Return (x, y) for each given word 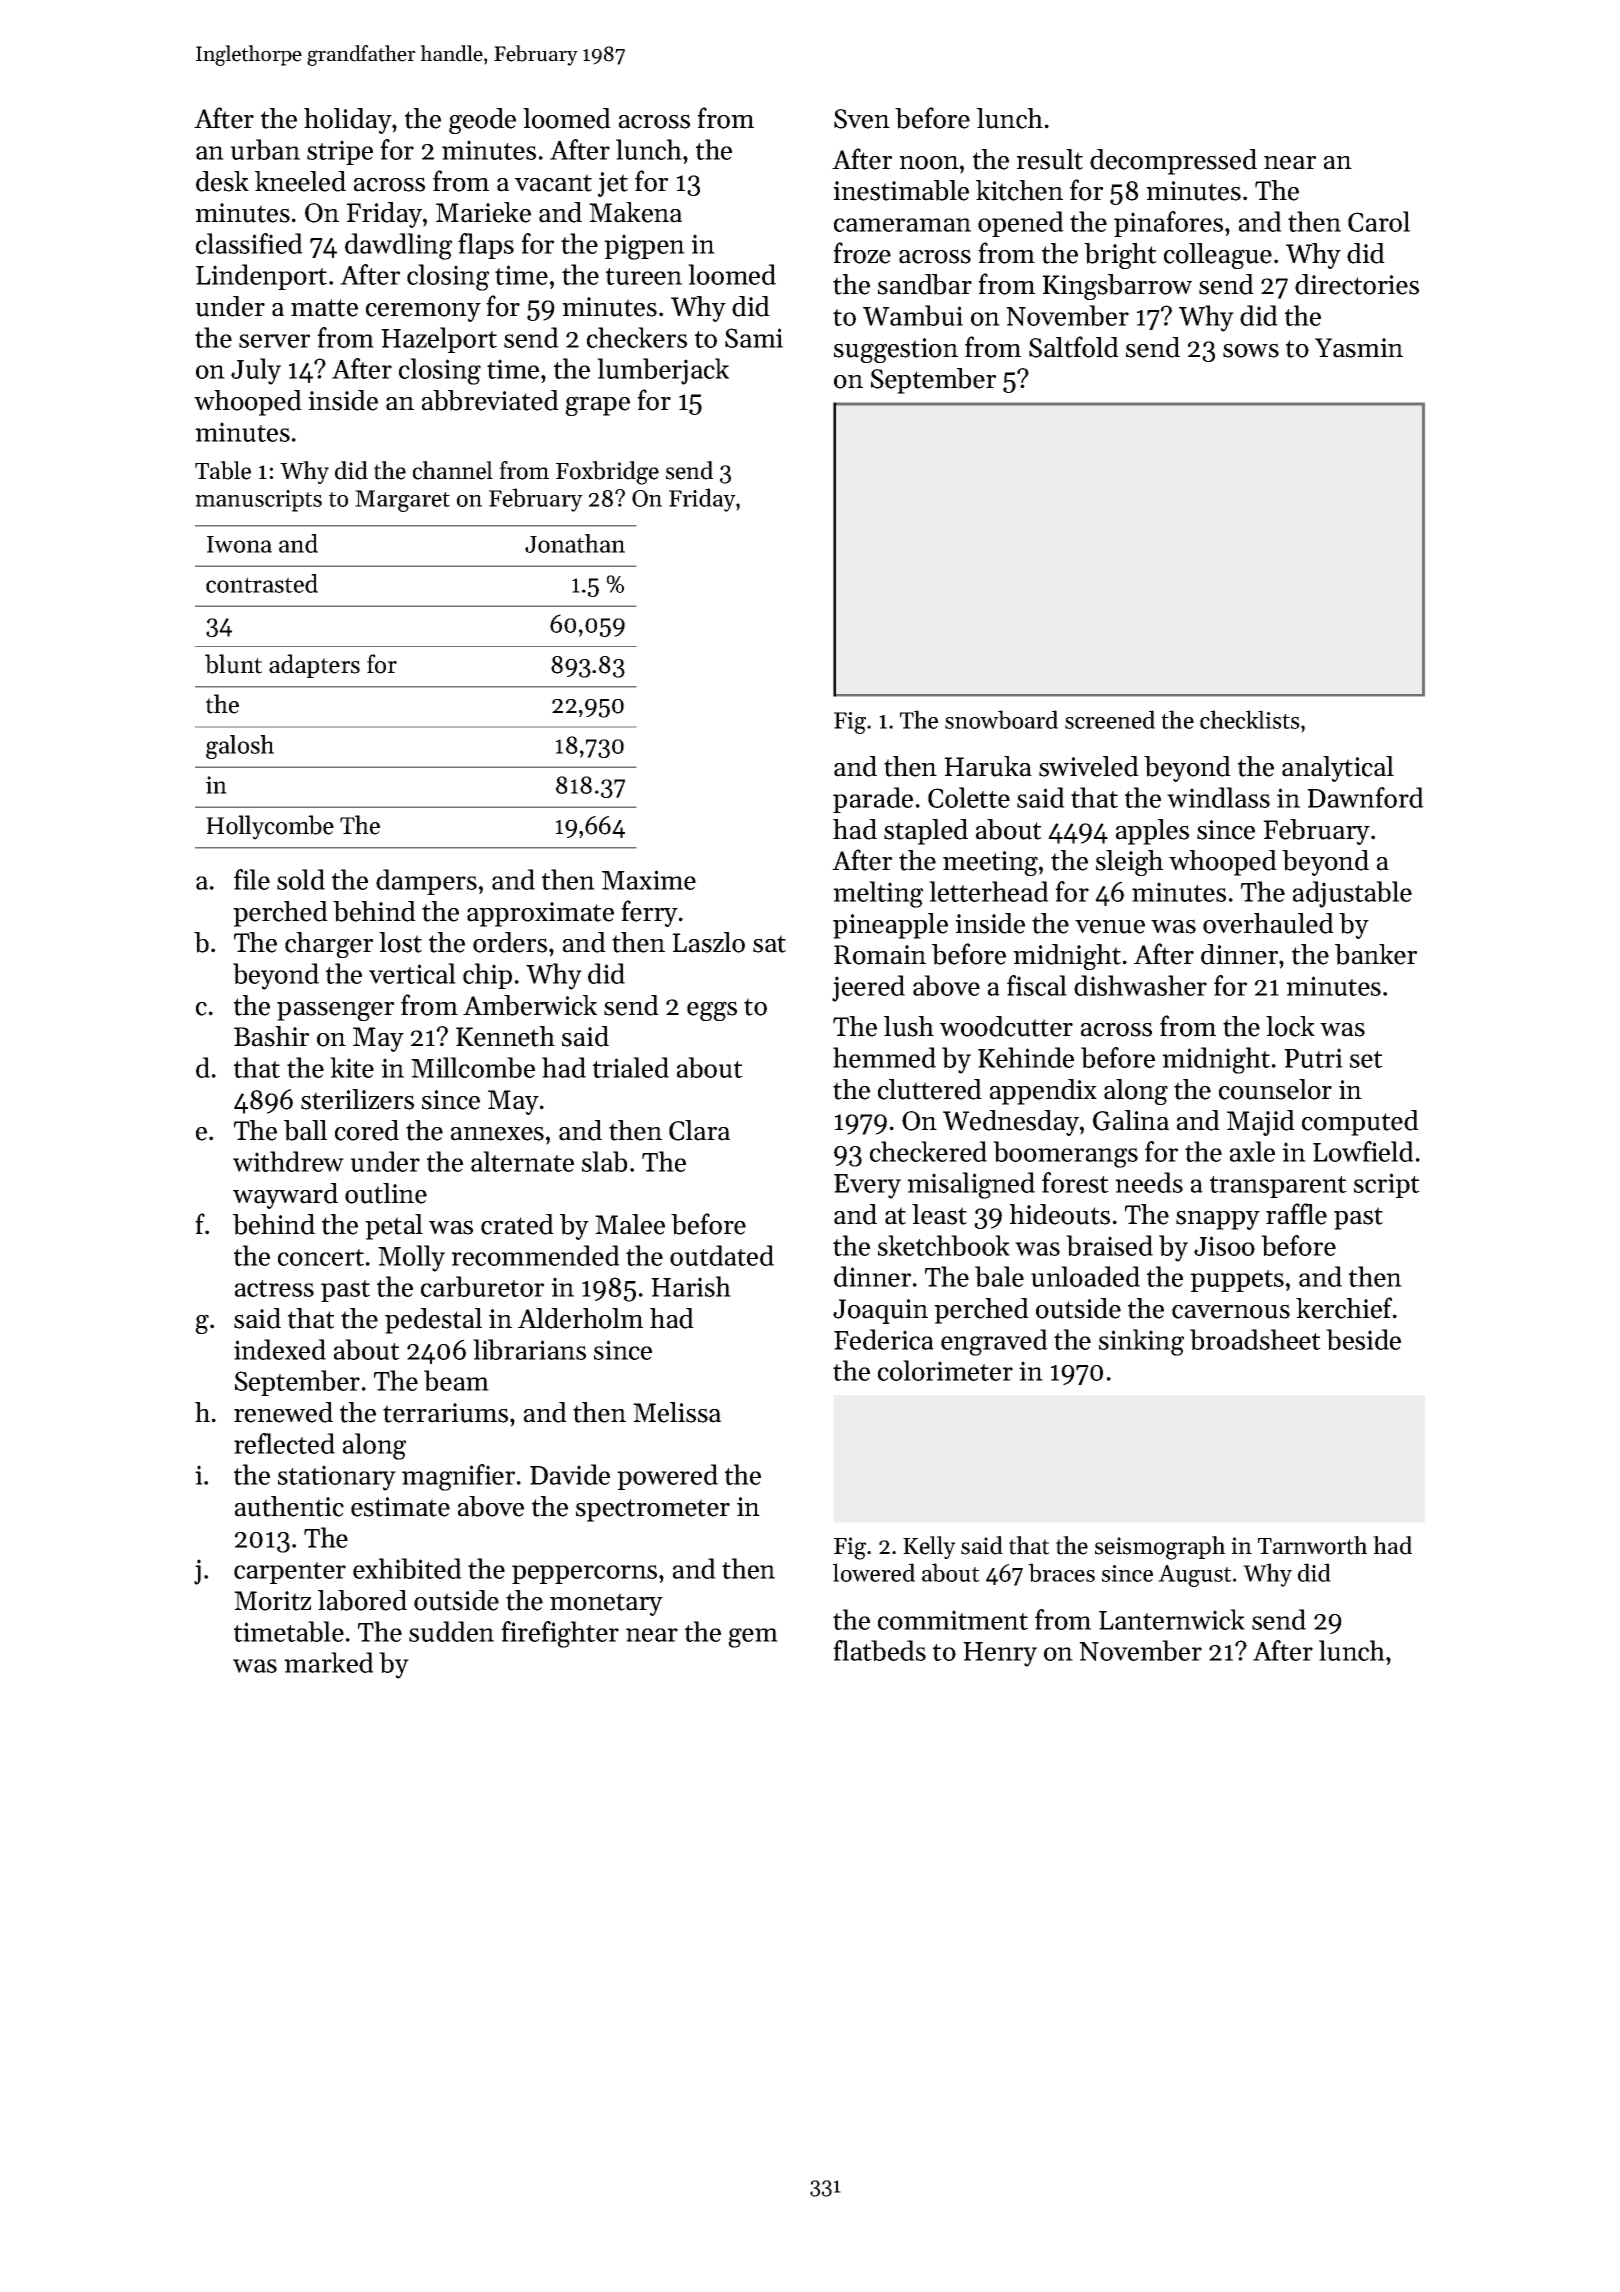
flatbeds (879, 1650)
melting (878, 894)
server (274, 341)
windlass (1218, 797)
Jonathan (575, 543)
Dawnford (1365, 797)
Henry (1000, 1654)
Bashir (271, 1036)
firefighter (560, 1634)
